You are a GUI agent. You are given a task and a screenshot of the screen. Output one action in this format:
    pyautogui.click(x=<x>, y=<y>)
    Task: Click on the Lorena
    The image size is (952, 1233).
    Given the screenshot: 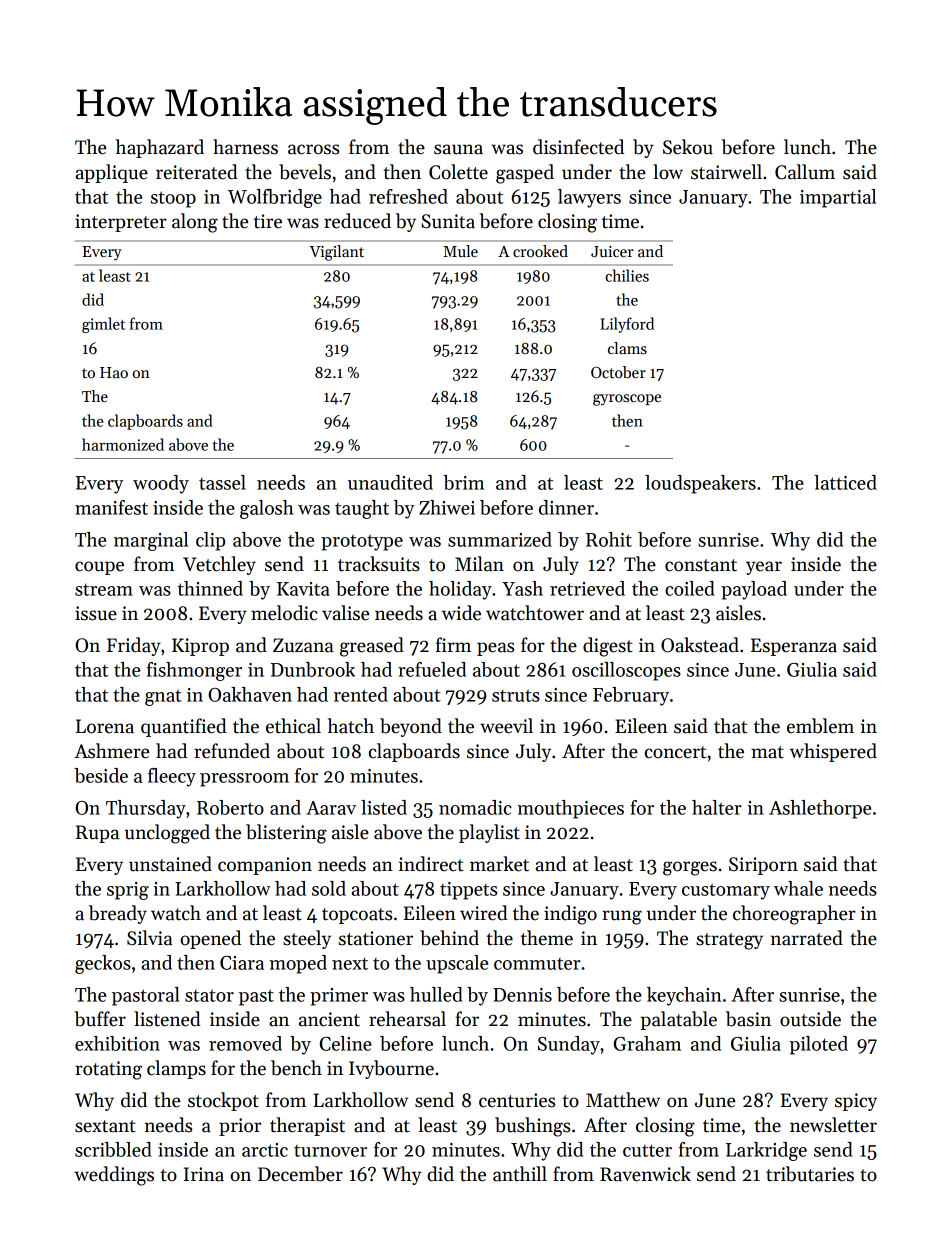 What is the action you would take?
    pyautogui.click(x=105, y=726)
